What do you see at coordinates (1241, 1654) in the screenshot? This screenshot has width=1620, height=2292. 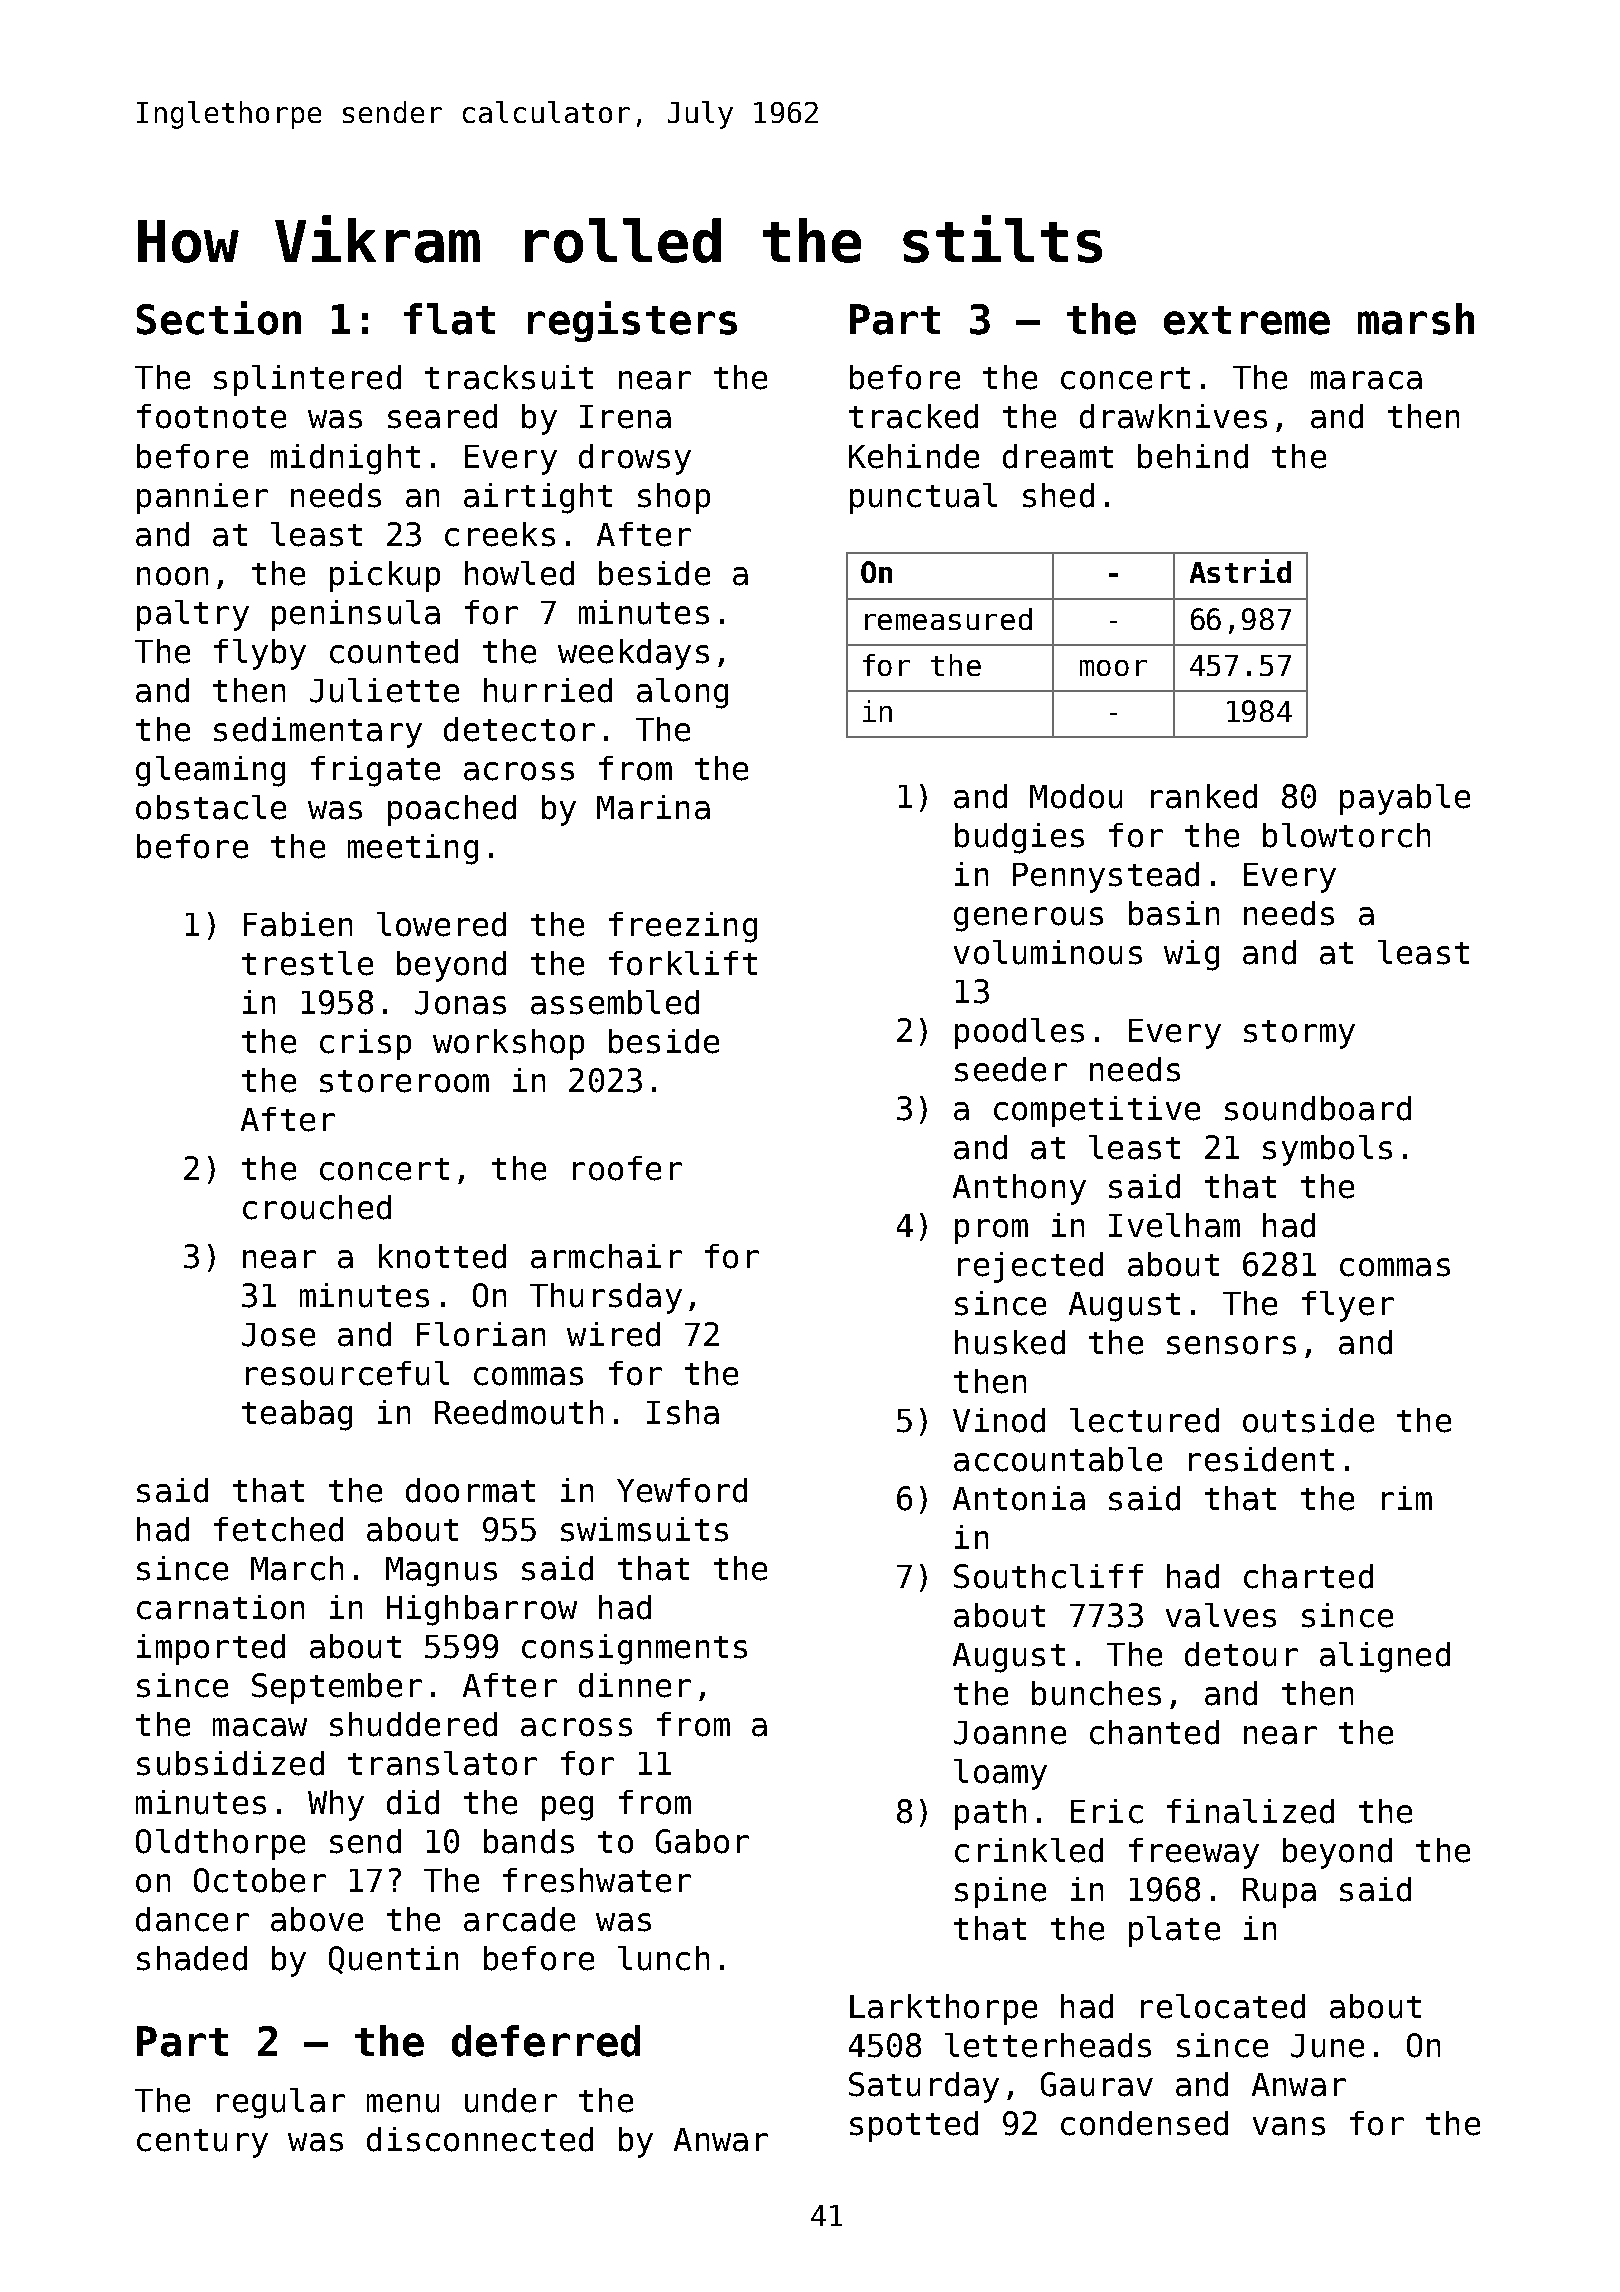 I see `detour` at bounding box center [1241, 1654].
